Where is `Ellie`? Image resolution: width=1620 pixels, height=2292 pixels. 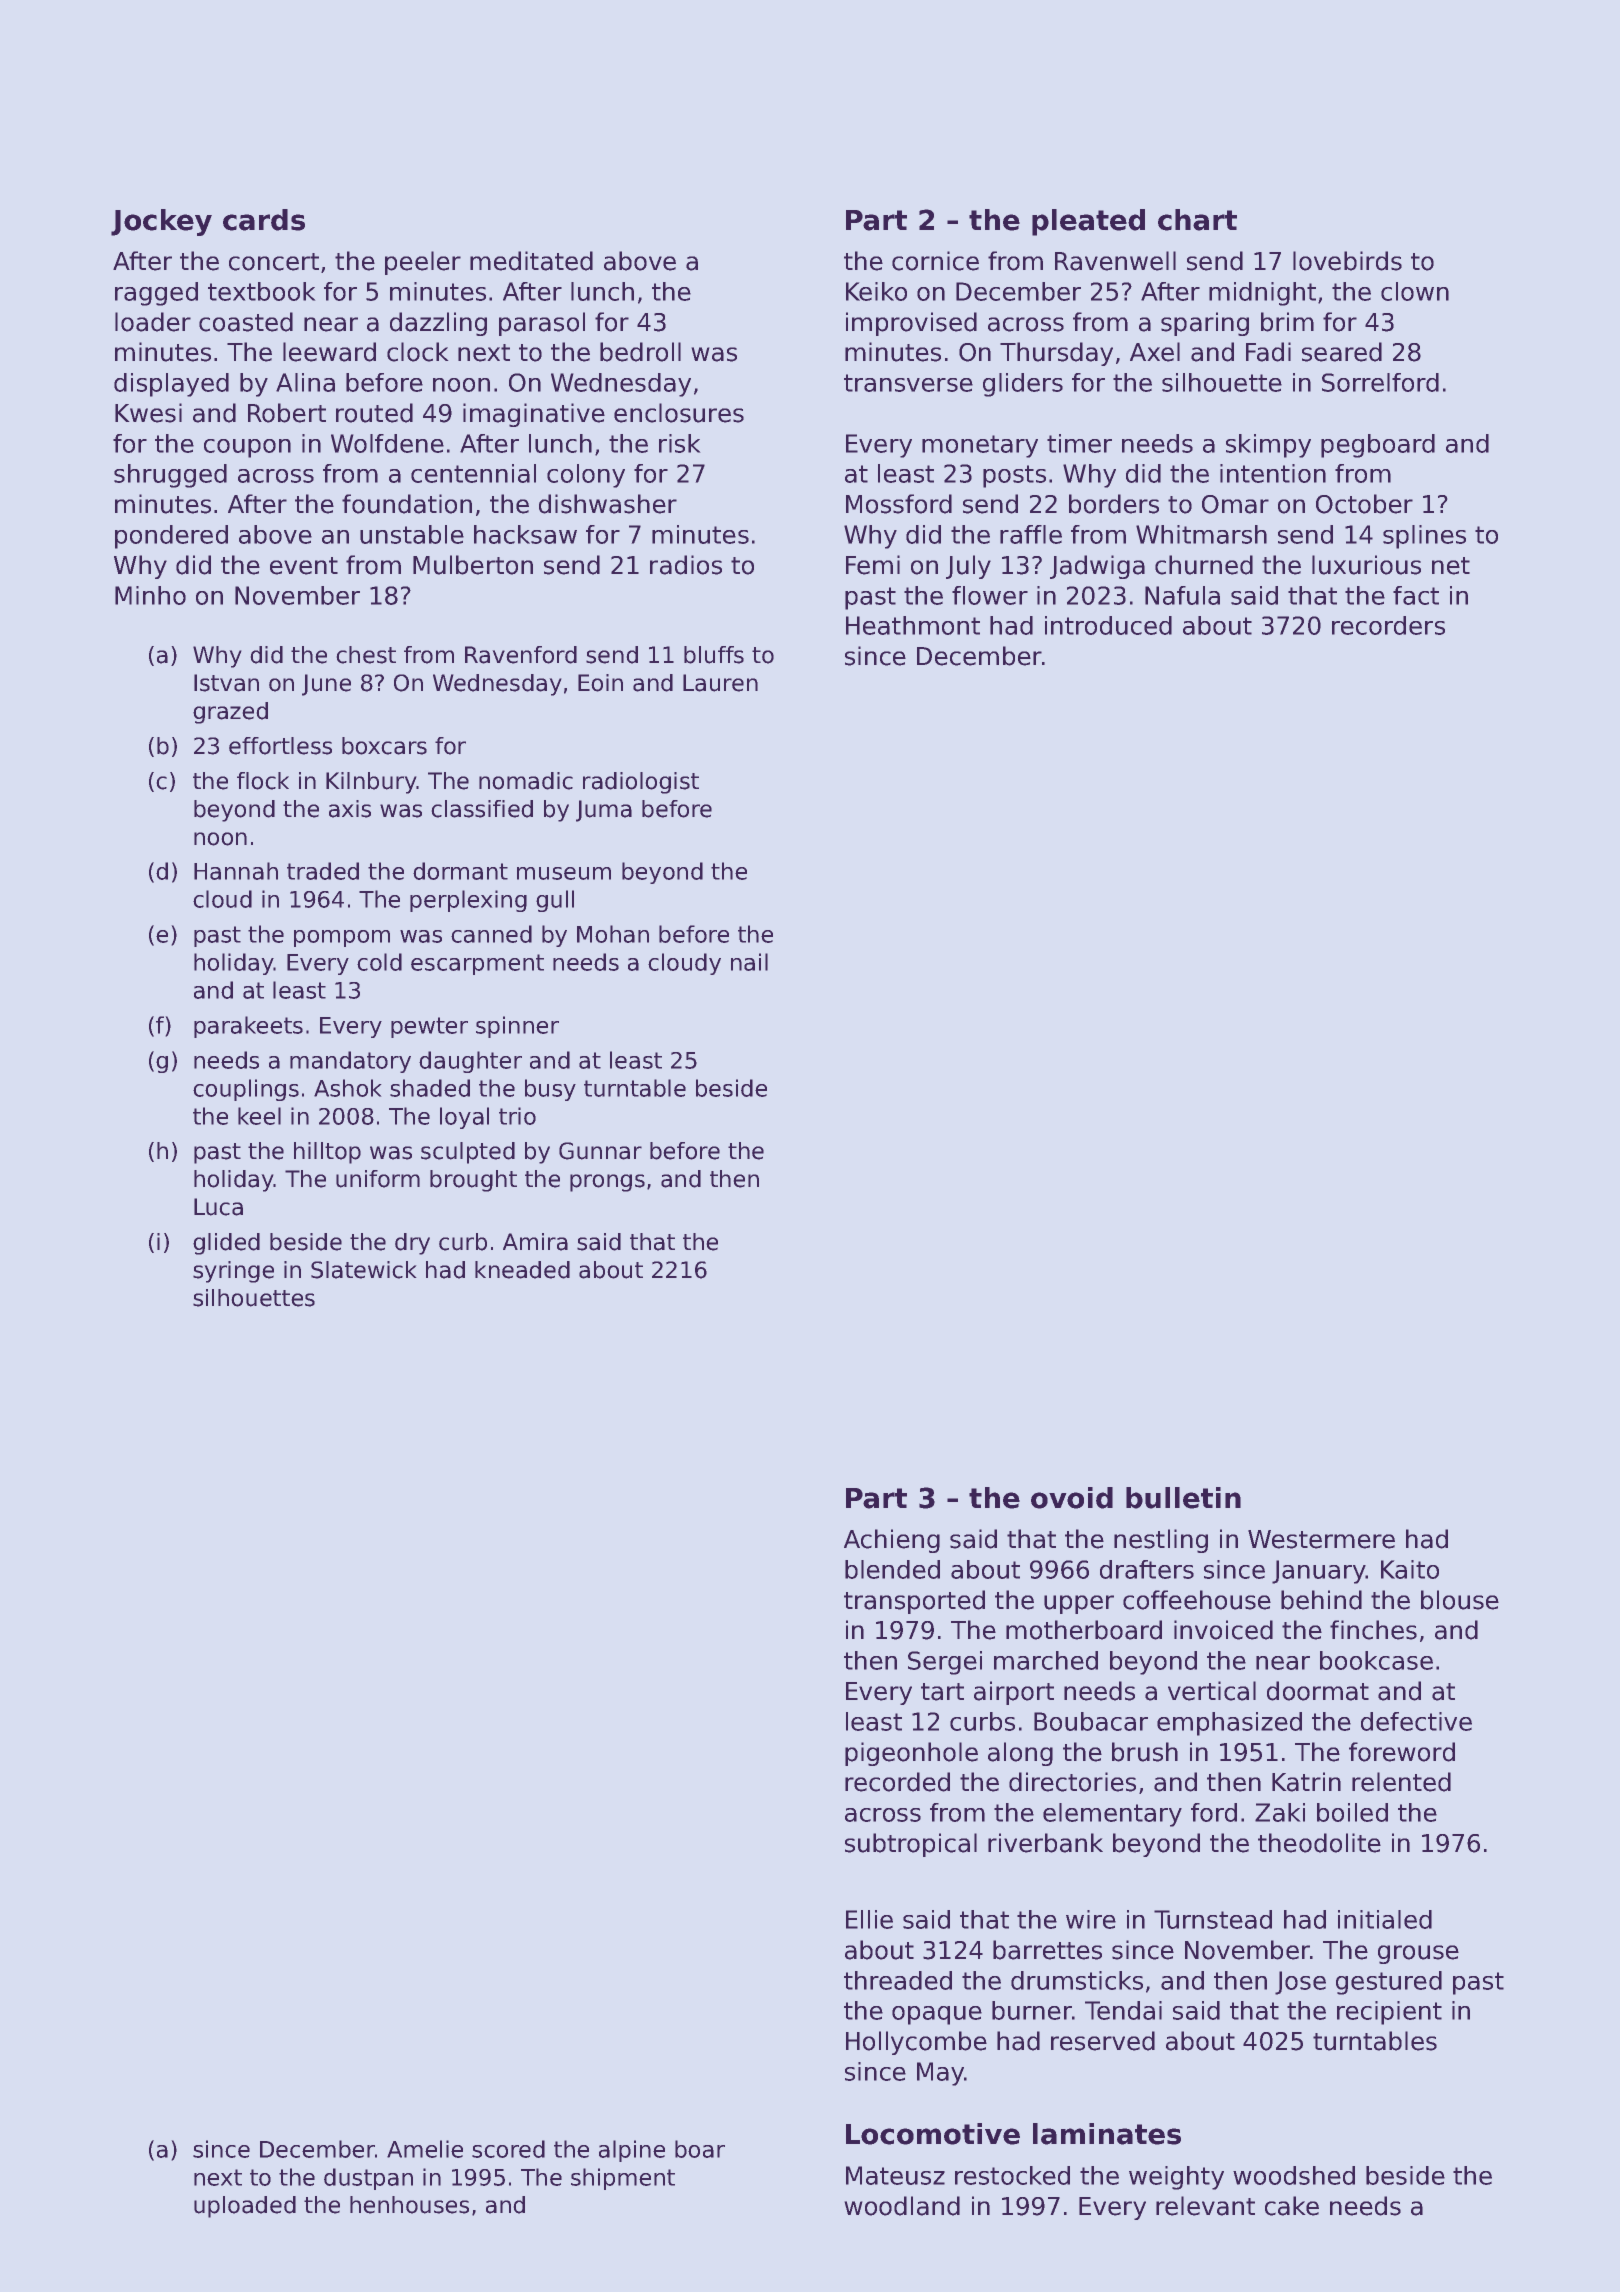
Ellie is located at coordinates (869, 1919).
